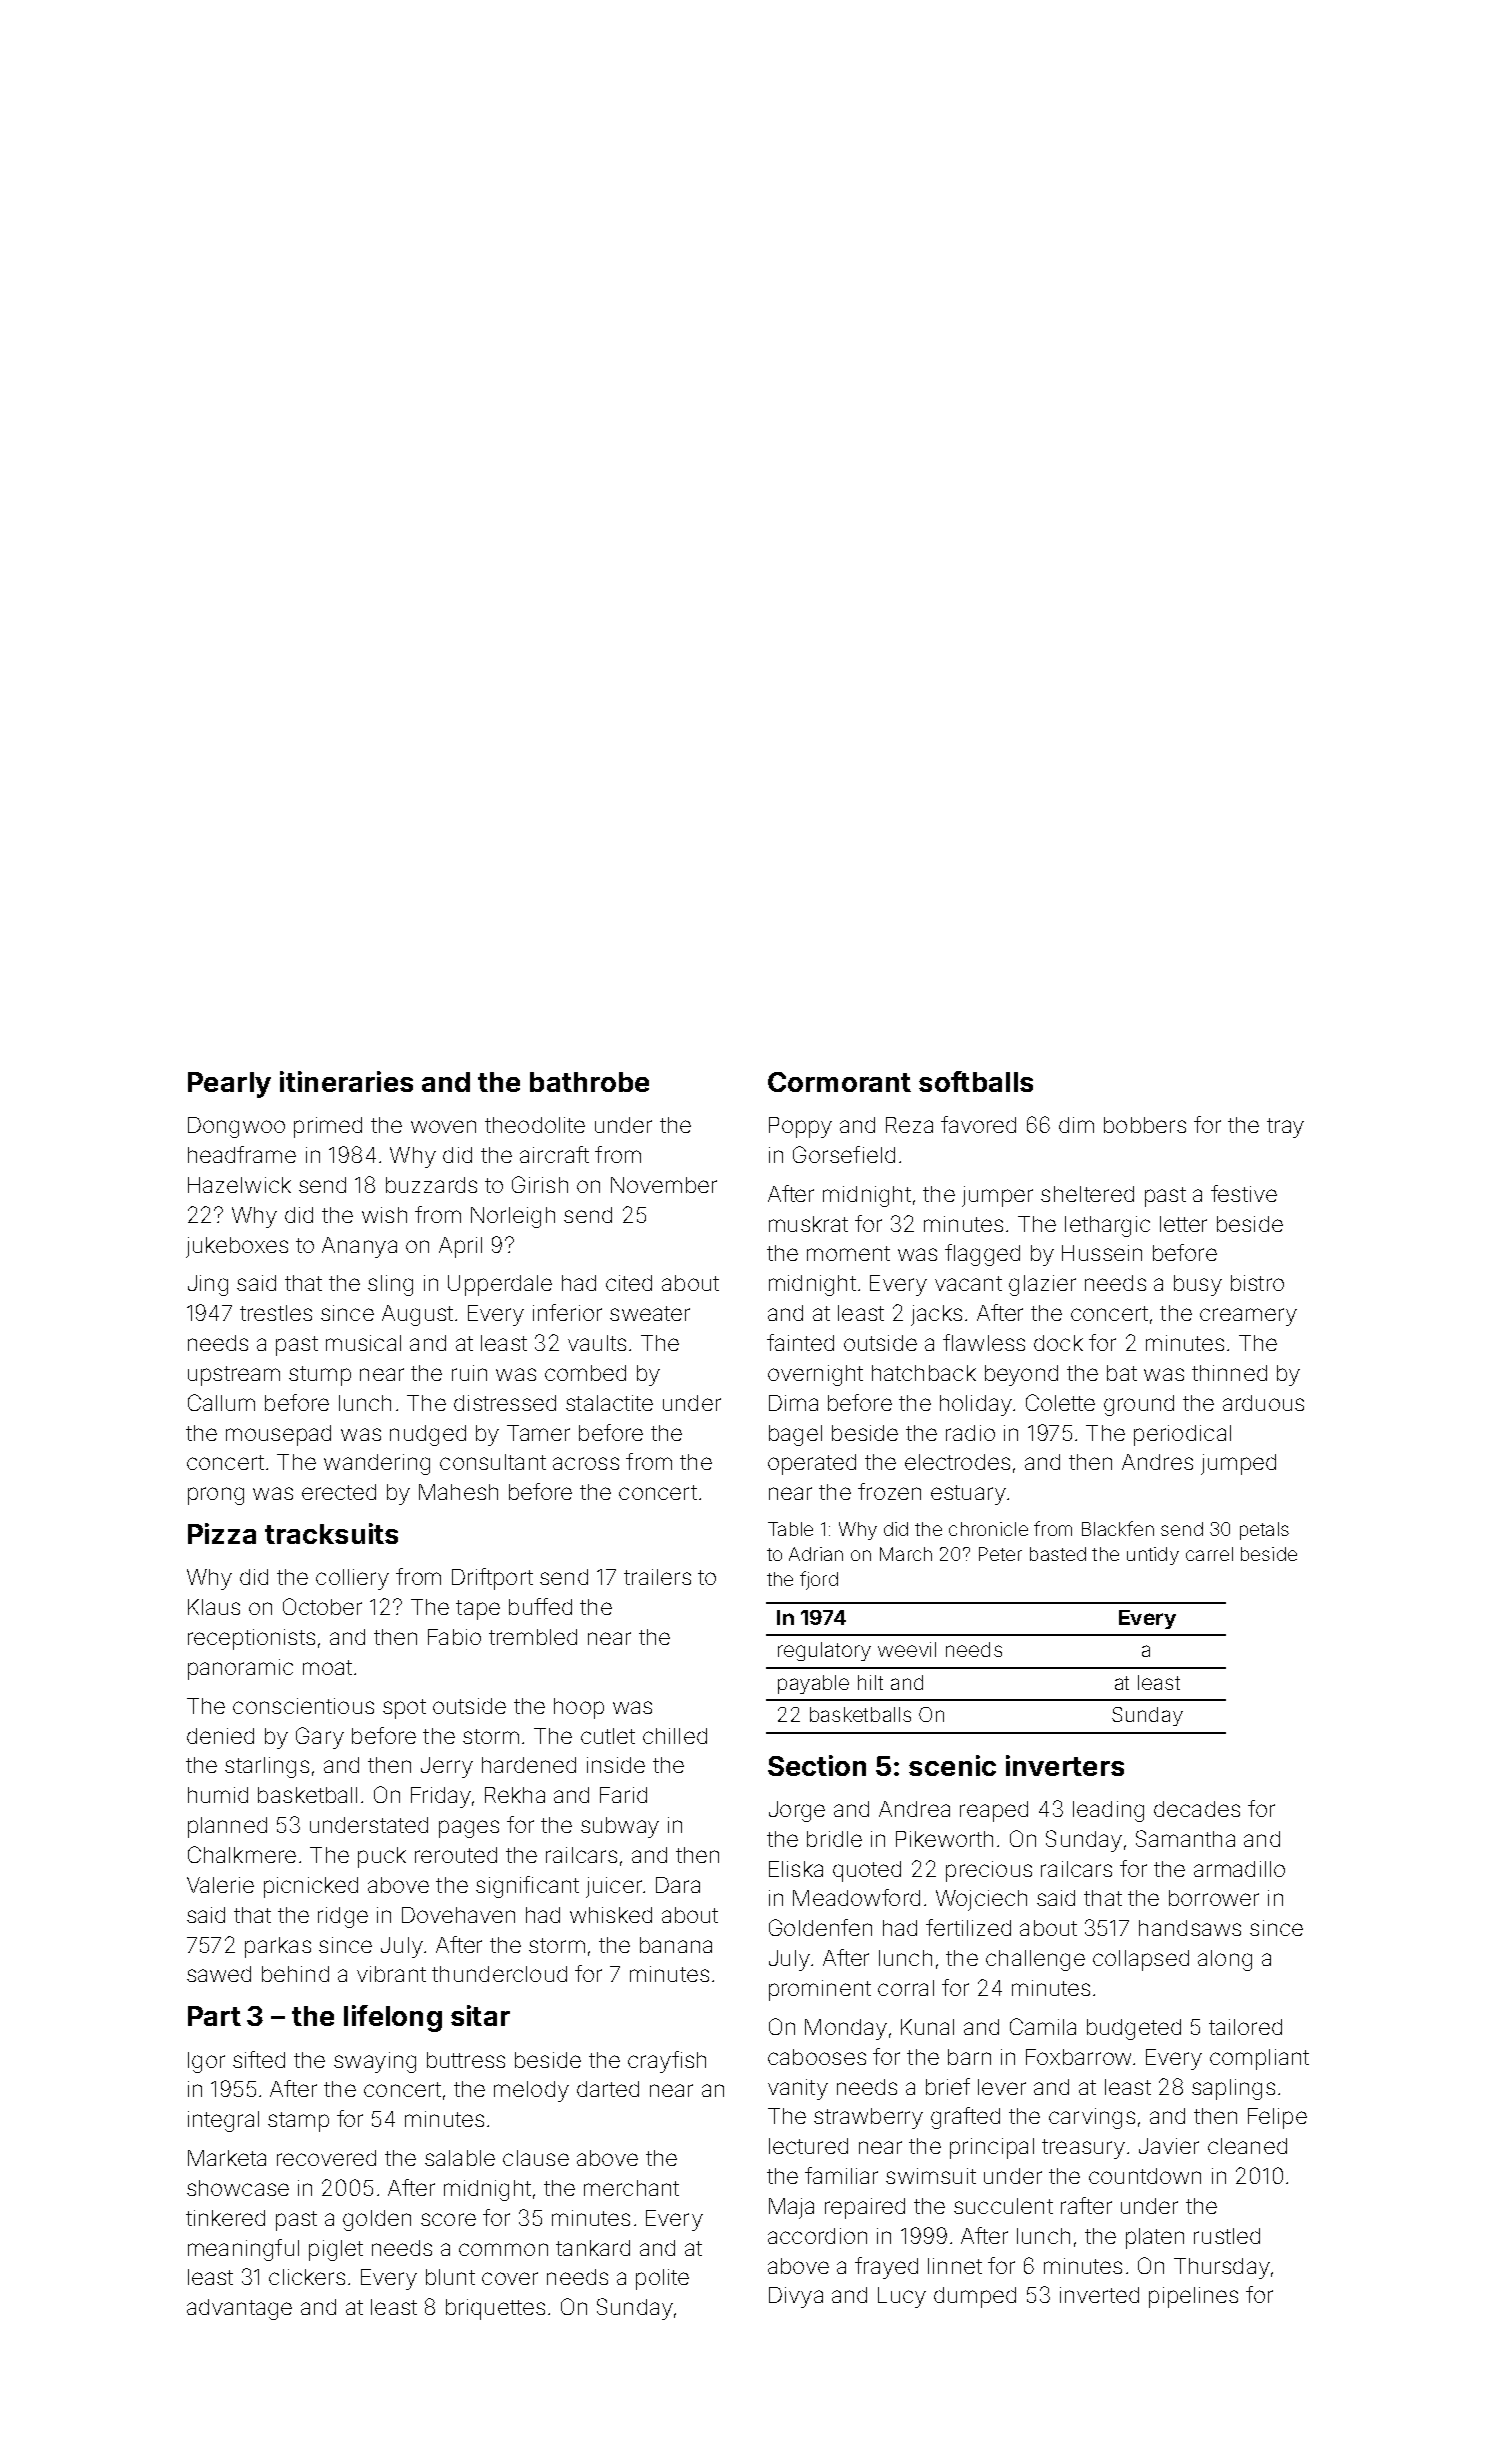 This image has width=1496, height=2464. Describe the element at coordinates (1058, 1343) in the image. I see `dock` at that location.
